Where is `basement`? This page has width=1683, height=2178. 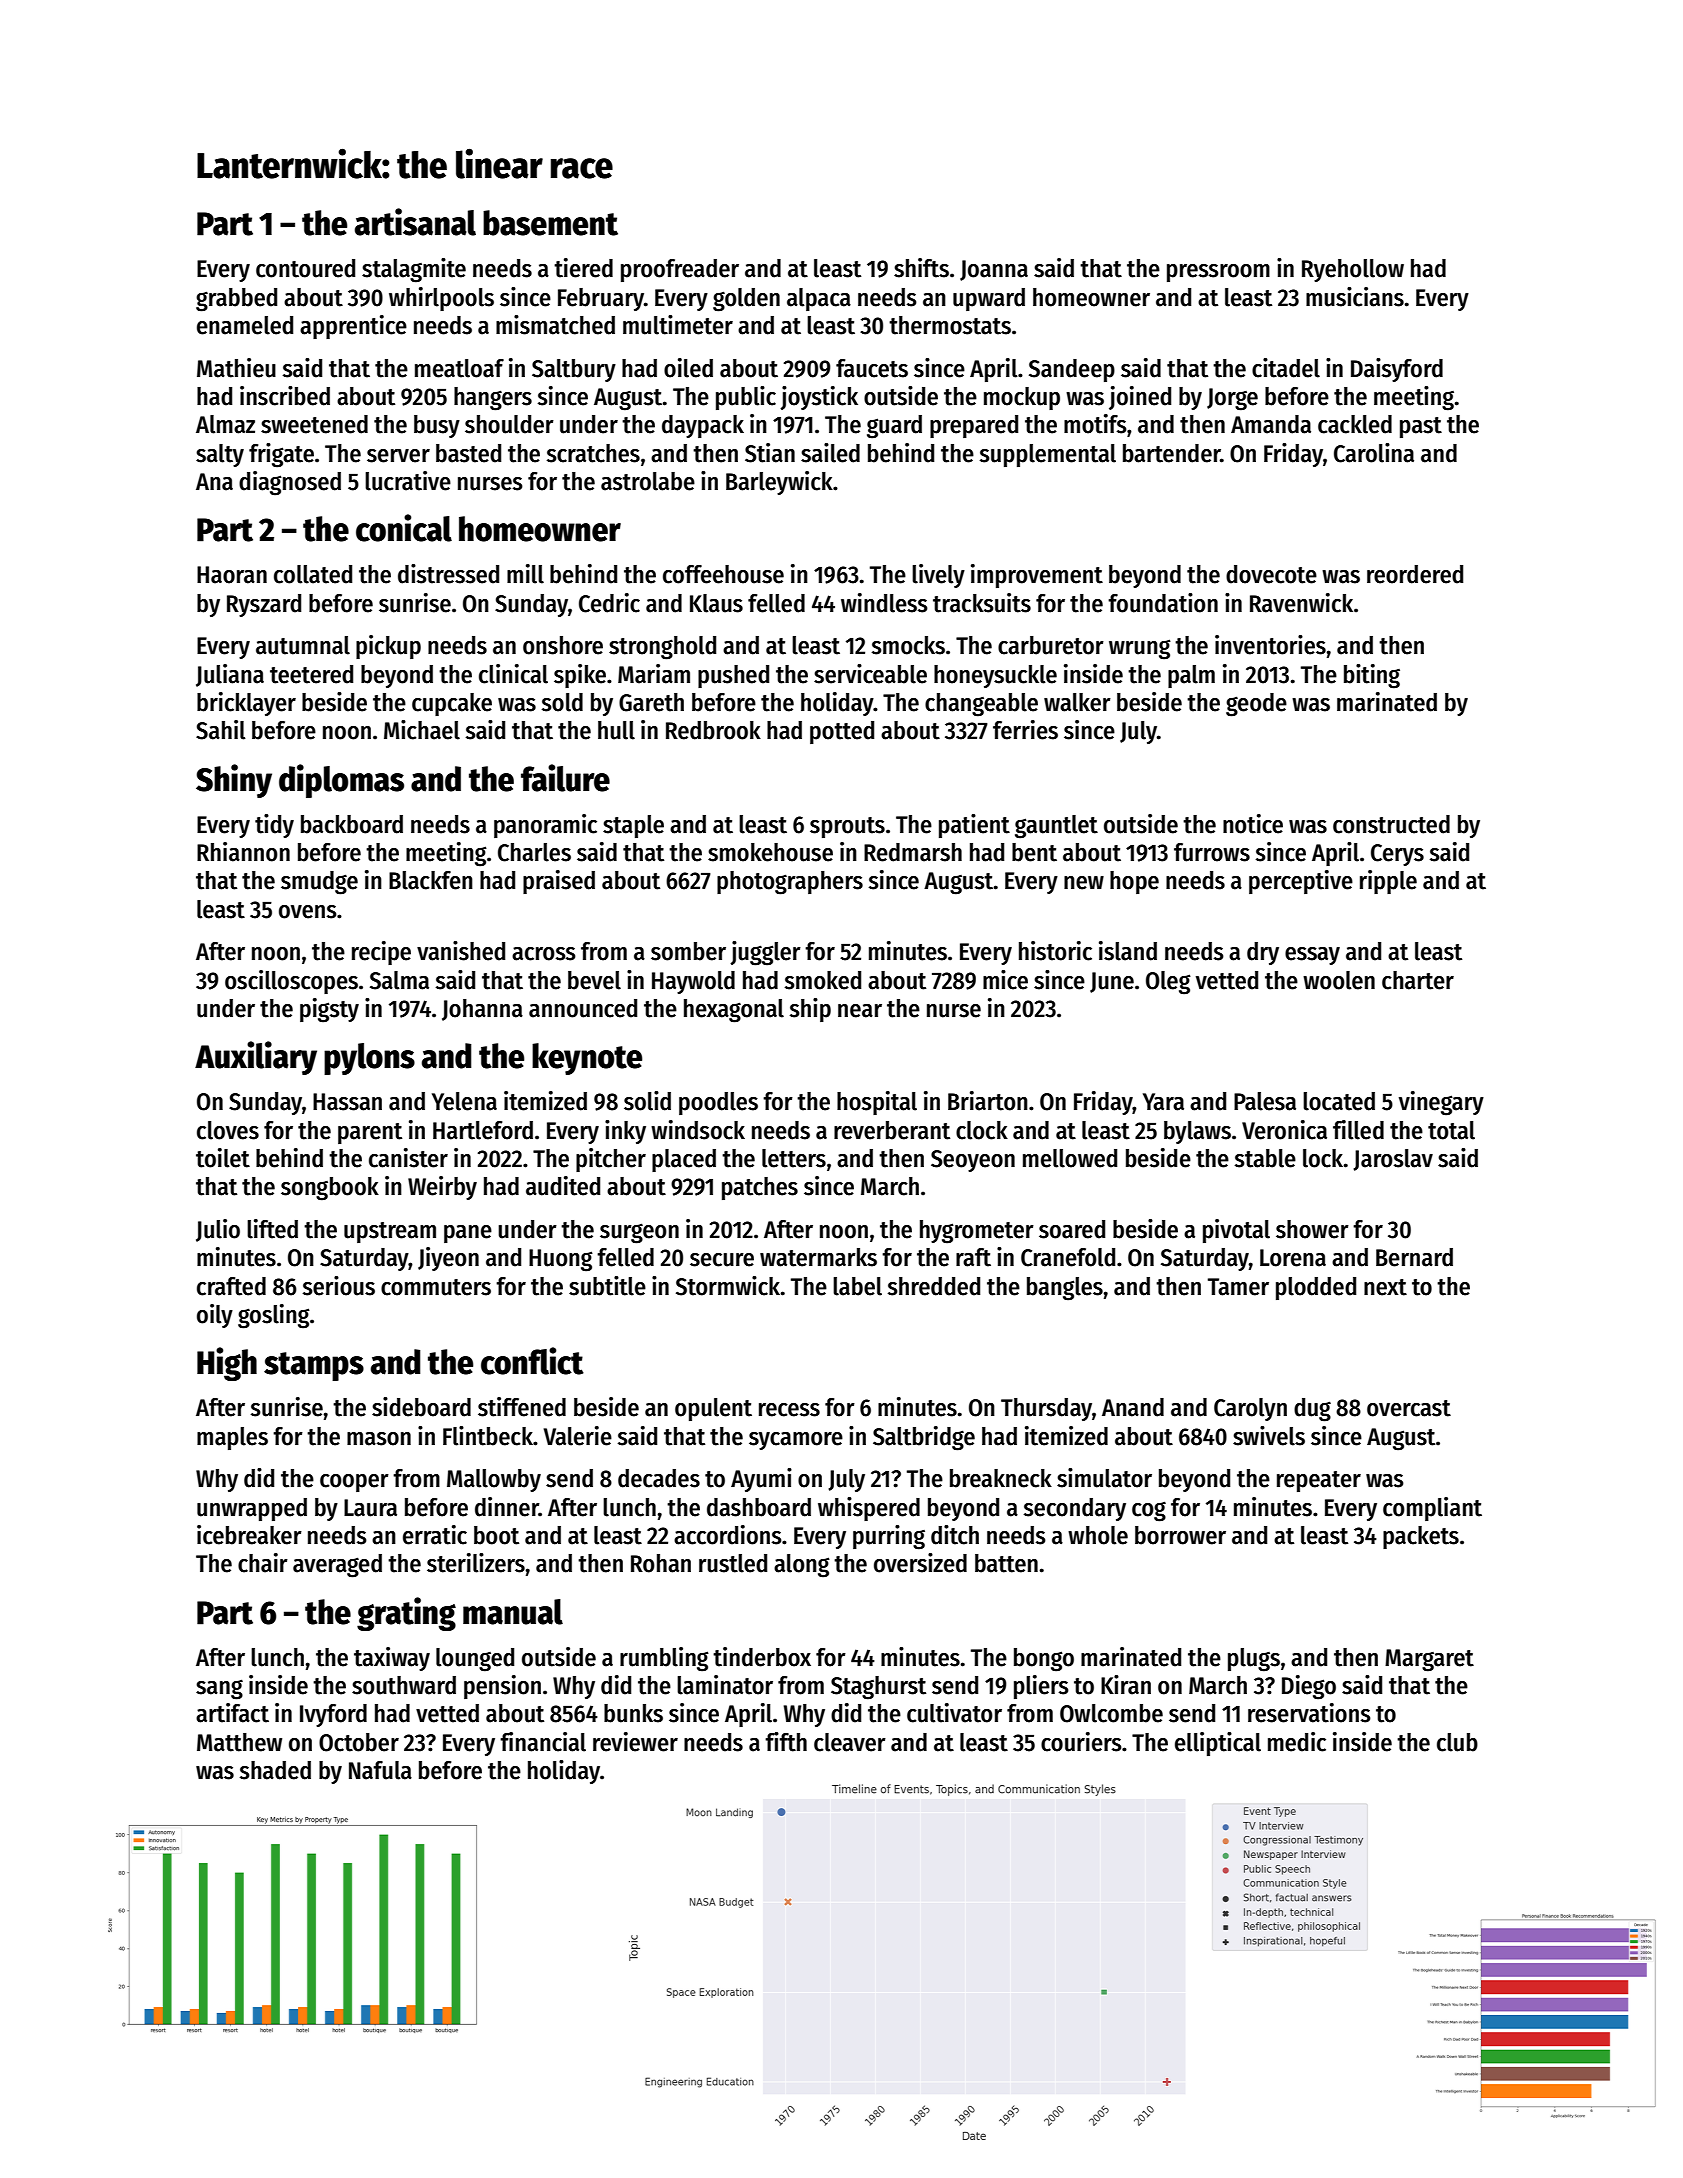
basement is located at coordinates (550, 223).
